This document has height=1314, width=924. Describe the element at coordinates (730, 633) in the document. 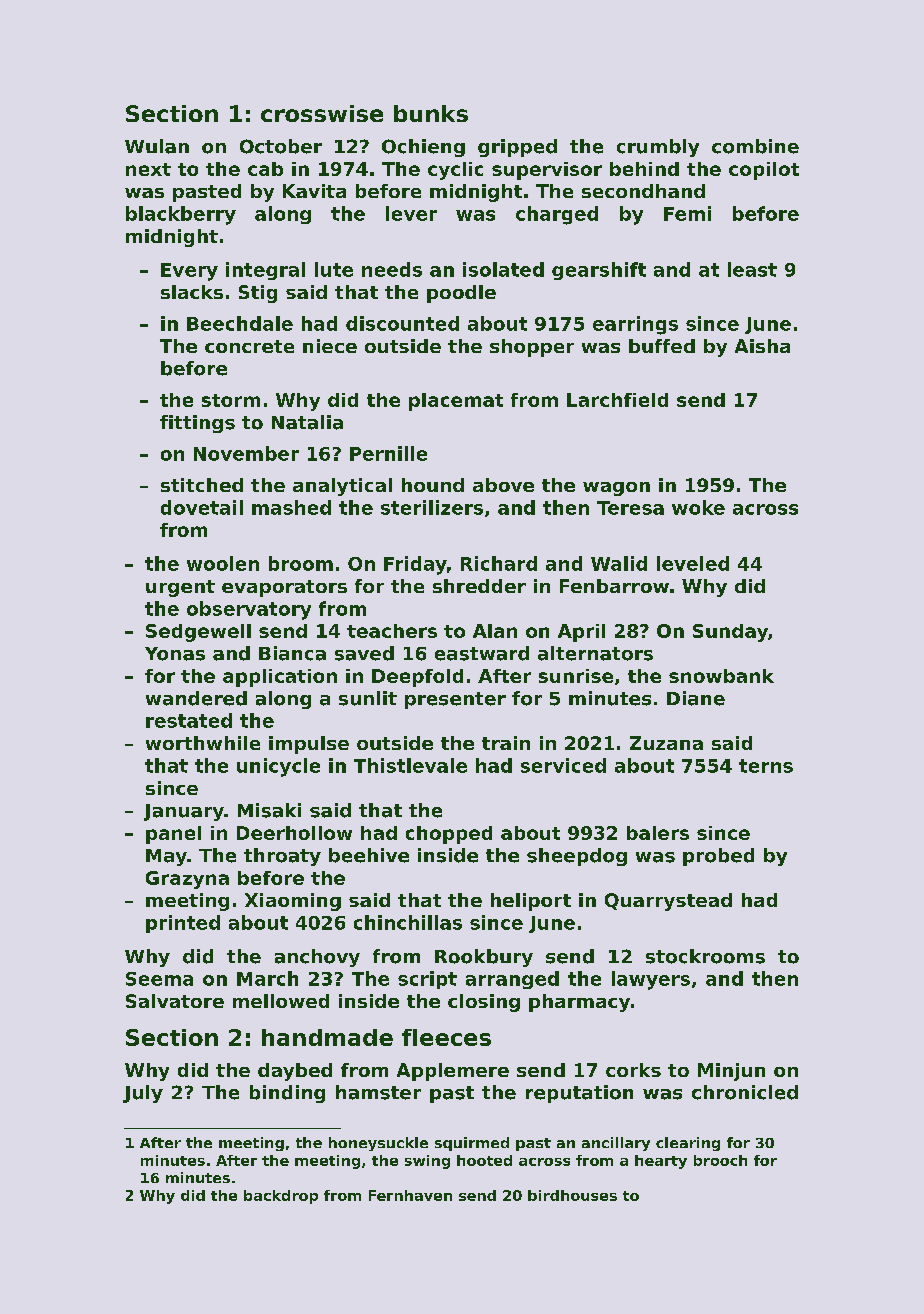

I see `Sunday` at that location.
